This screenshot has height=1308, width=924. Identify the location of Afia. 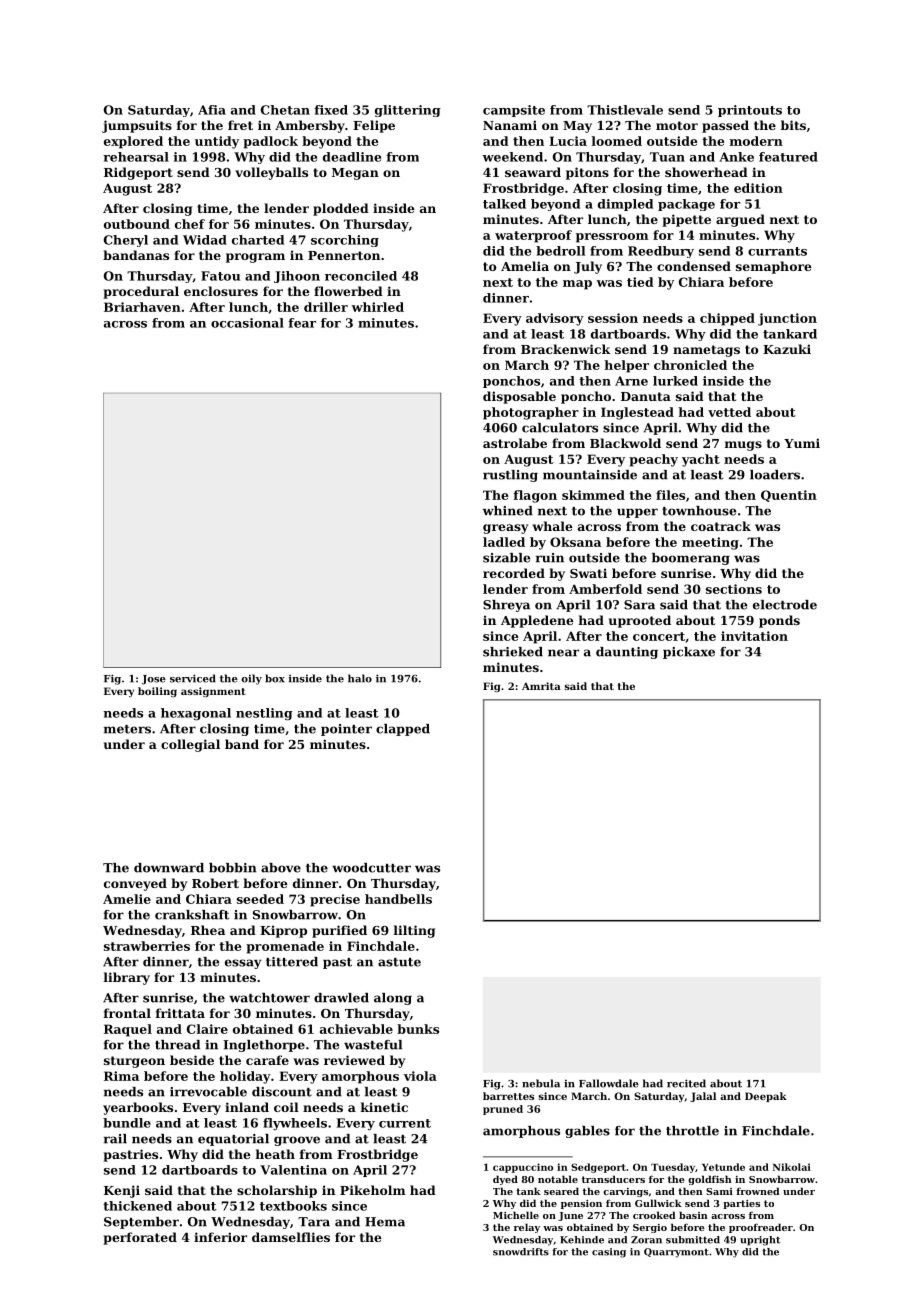
(212, 110).
